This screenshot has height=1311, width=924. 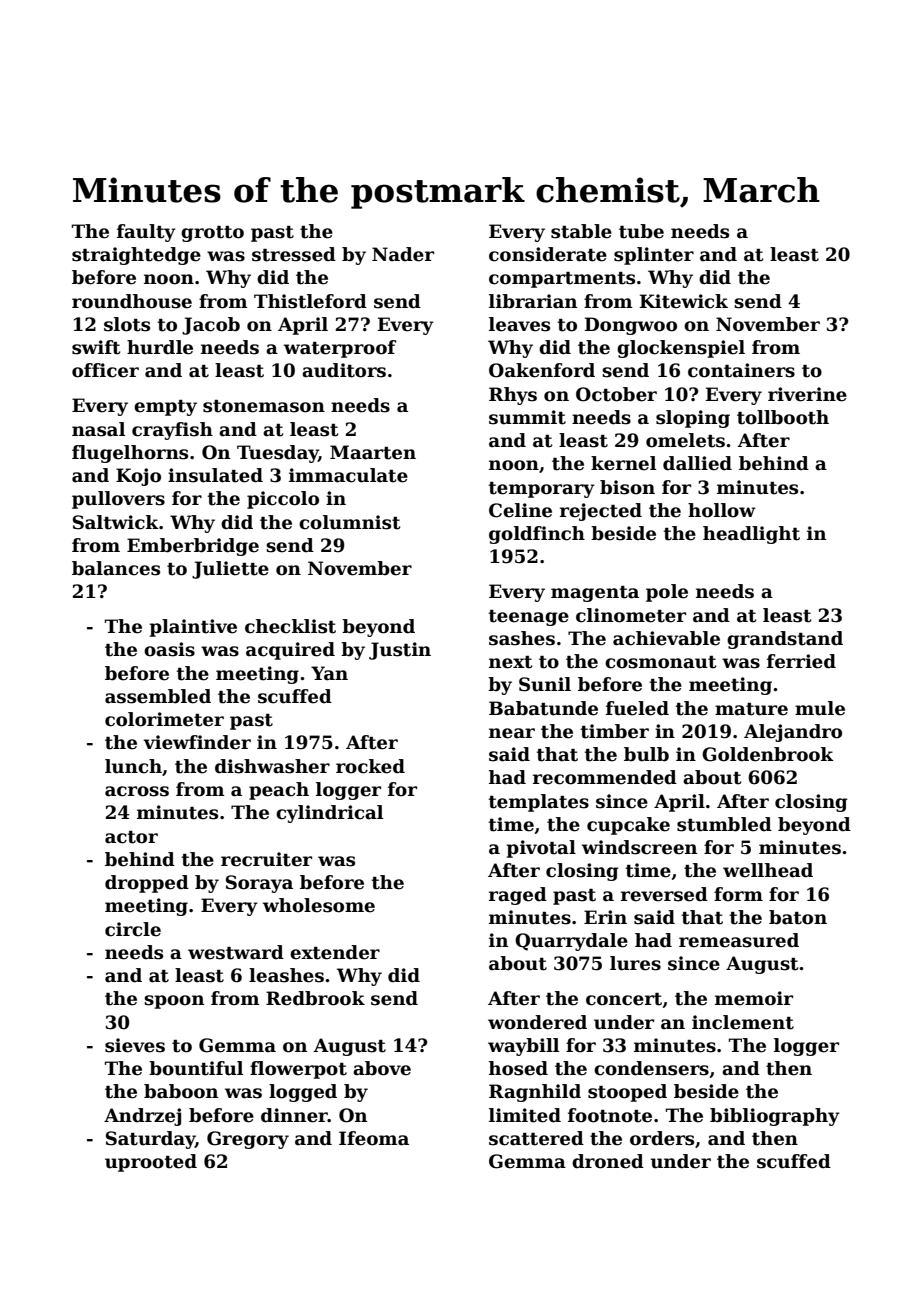 What do you see at coordinates (513, 396) in the screenshot?
I see `Rhys` at bounding box center [513, 396].
